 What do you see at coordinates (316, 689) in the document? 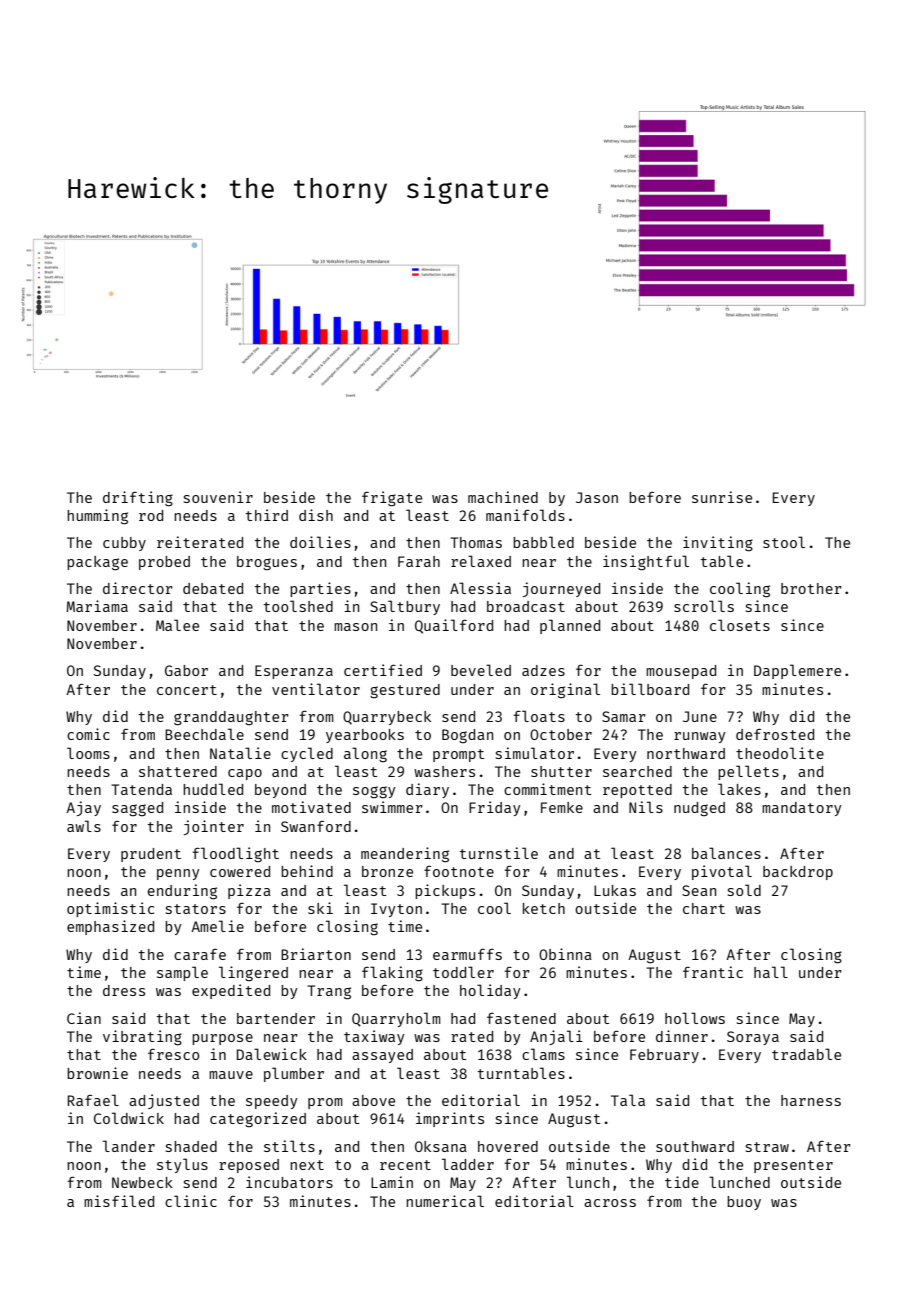
I see `ventilator` at bounding box center [316, 689].
